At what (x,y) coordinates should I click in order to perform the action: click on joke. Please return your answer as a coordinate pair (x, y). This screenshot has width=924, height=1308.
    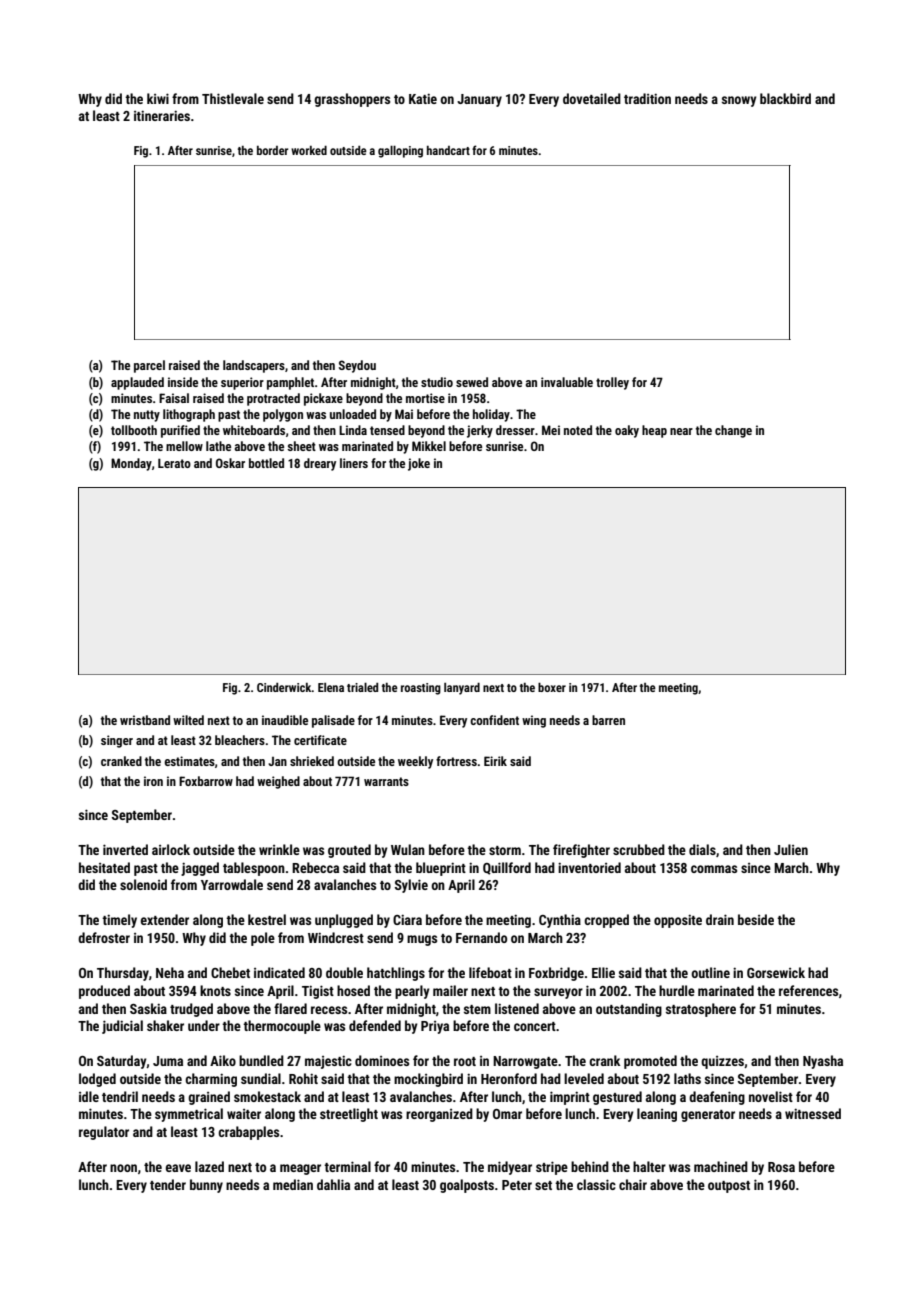
    Looking at the image, I should click on (419, 464).
